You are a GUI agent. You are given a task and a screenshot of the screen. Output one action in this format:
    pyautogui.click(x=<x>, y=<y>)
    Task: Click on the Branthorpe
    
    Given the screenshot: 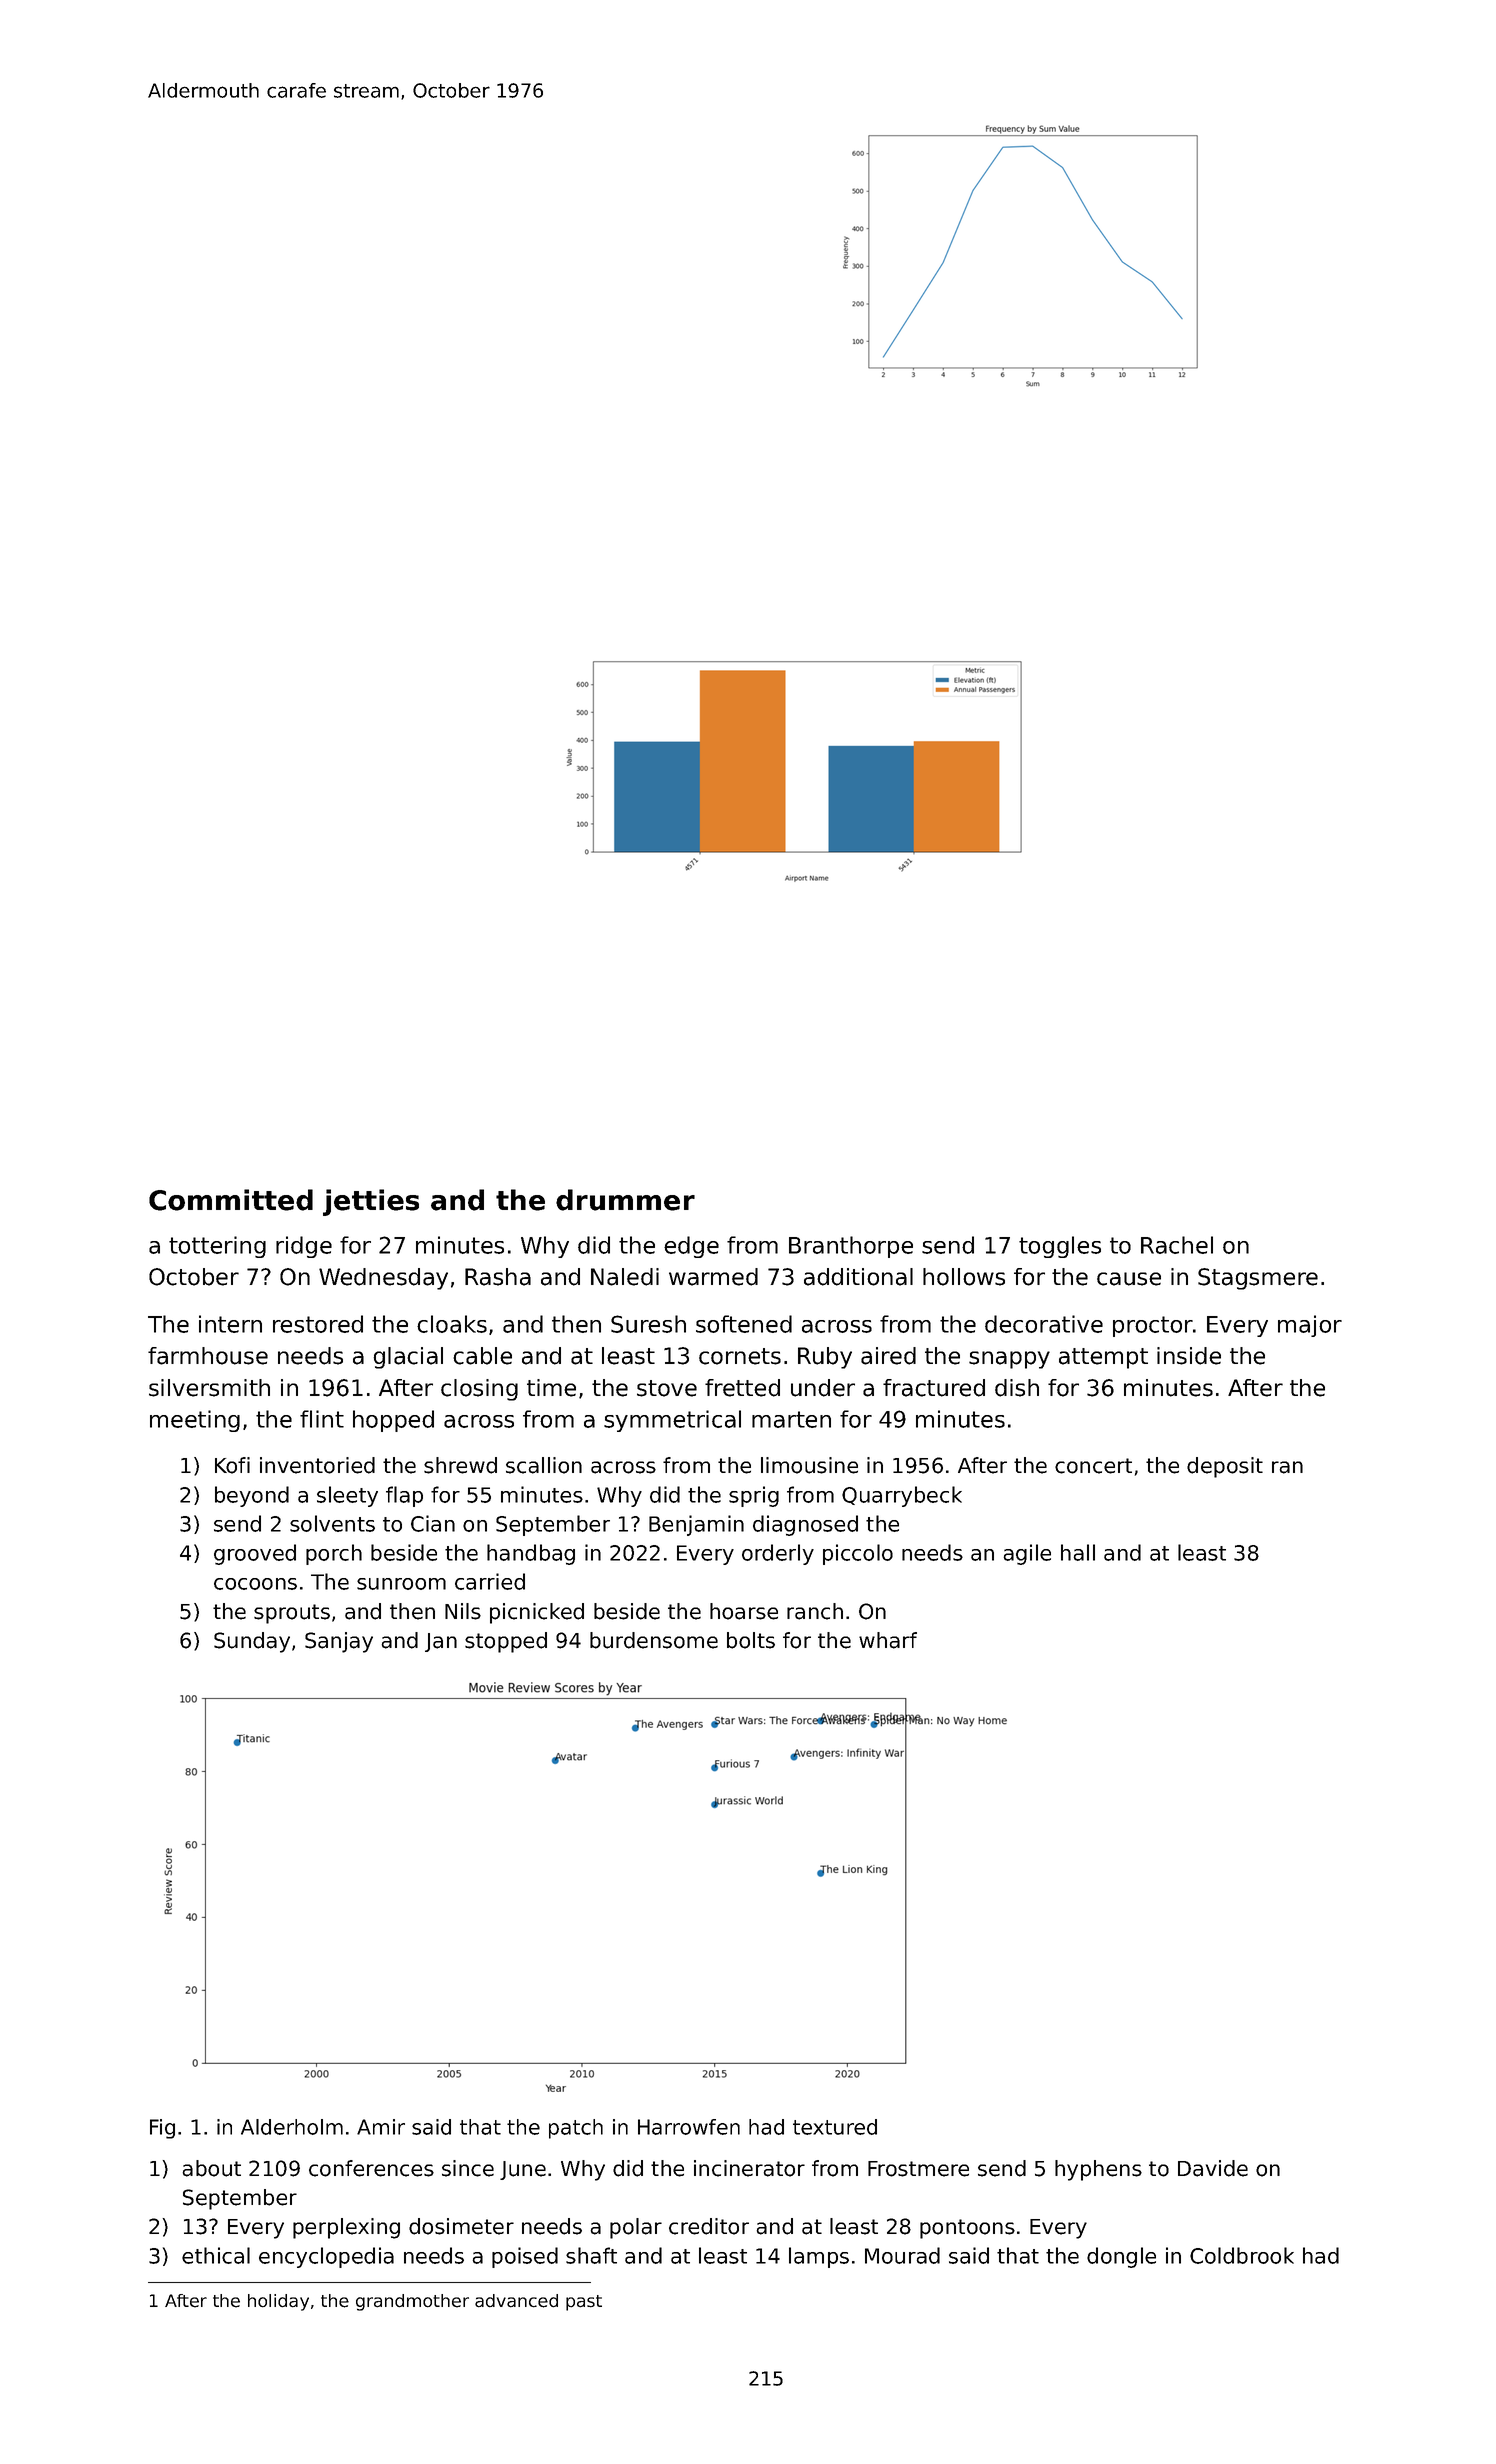 What is the action you would take?
    pyautogui.click(x=851, y=1247)
